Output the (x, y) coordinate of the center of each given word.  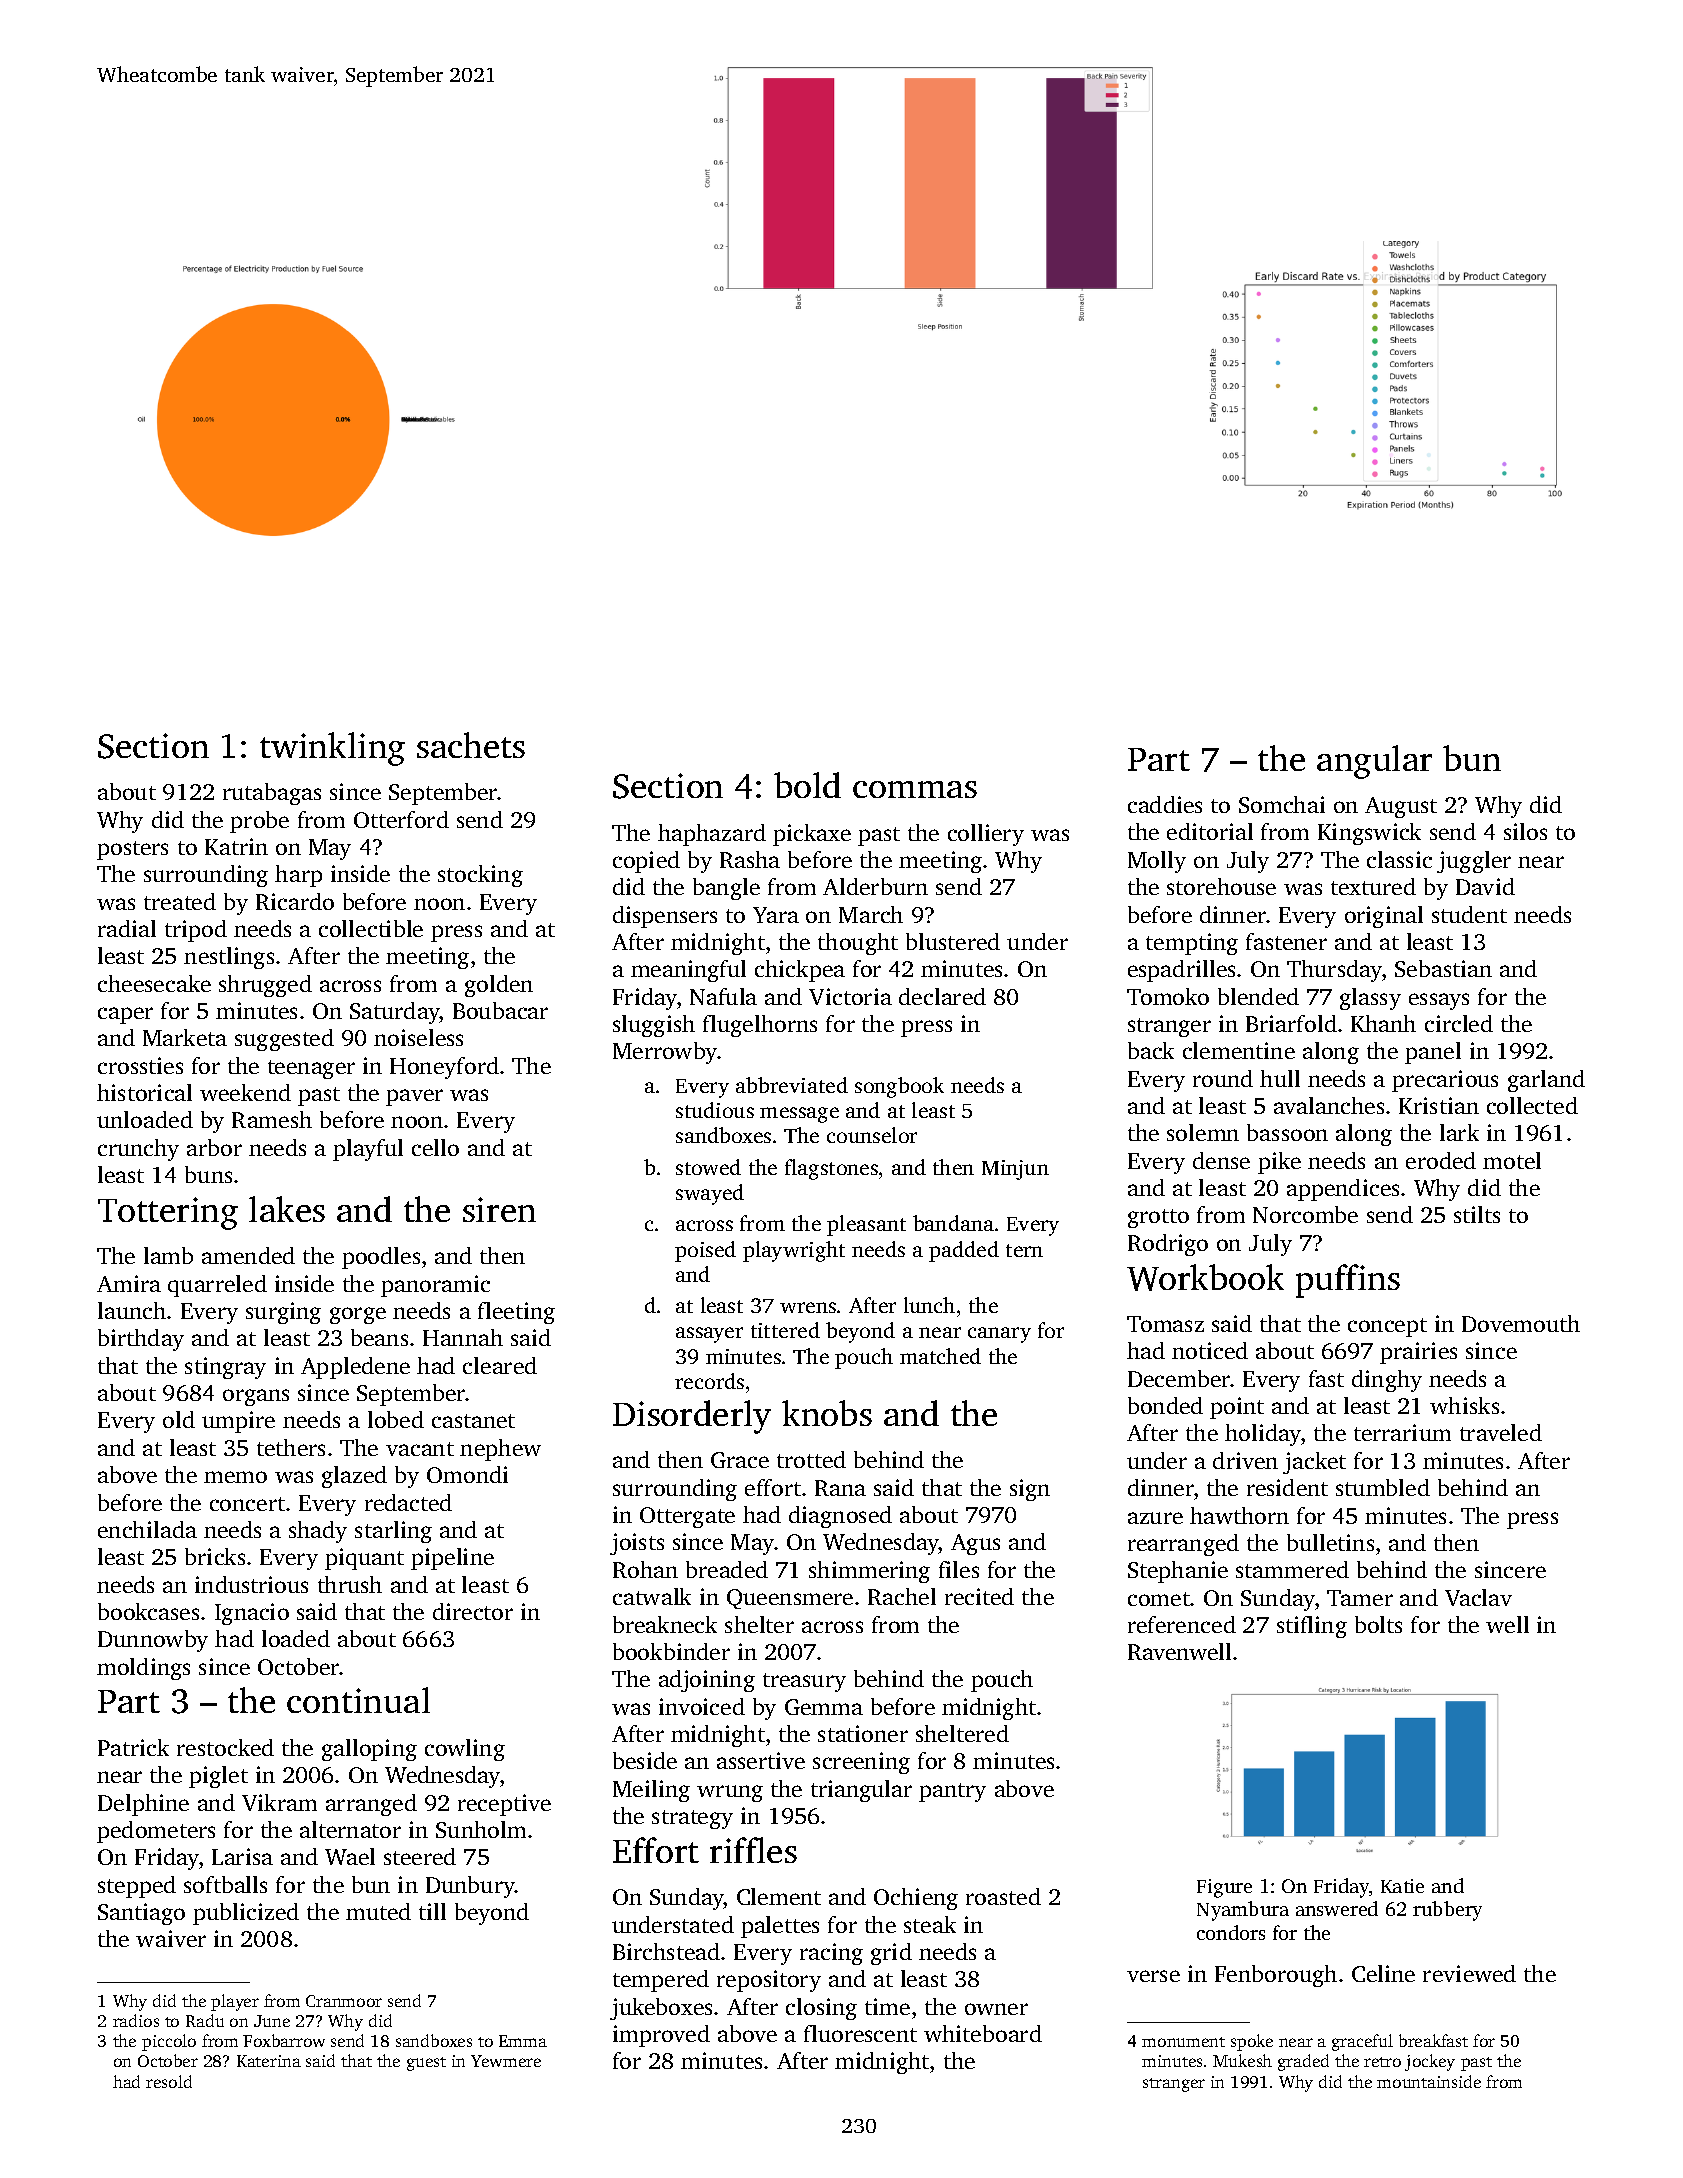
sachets (471, 745)
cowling (465, 1750)
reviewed (1469, 1973)
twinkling (332, 749)
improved (661, 2036)
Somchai (1282, 804)
